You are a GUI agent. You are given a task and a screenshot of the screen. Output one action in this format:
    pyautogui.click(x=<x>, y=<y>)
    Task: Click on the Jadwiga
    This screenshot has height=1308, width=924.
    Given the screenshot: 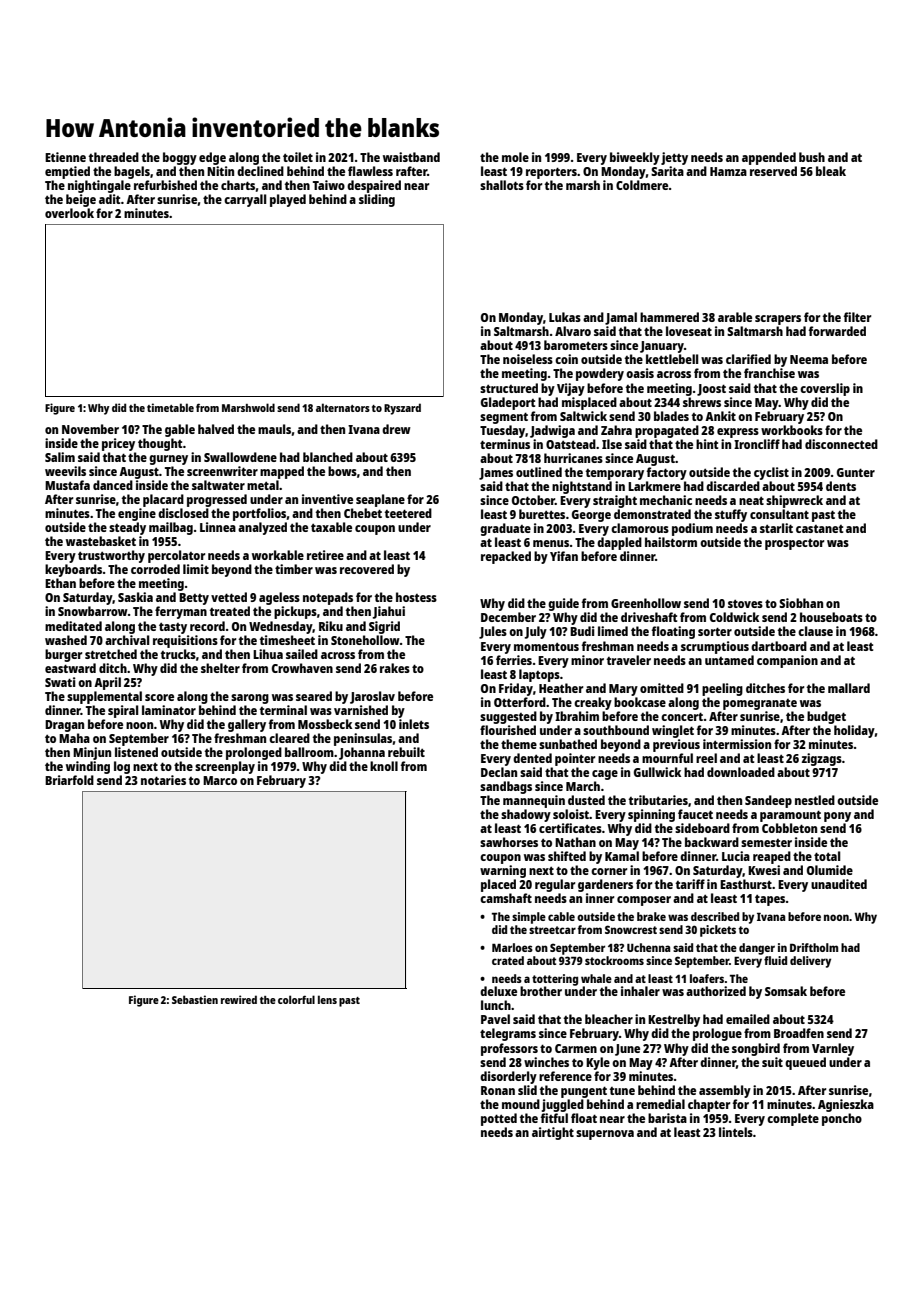 What is the action you would take?
    pyautogui.click(x=552, y=431)
